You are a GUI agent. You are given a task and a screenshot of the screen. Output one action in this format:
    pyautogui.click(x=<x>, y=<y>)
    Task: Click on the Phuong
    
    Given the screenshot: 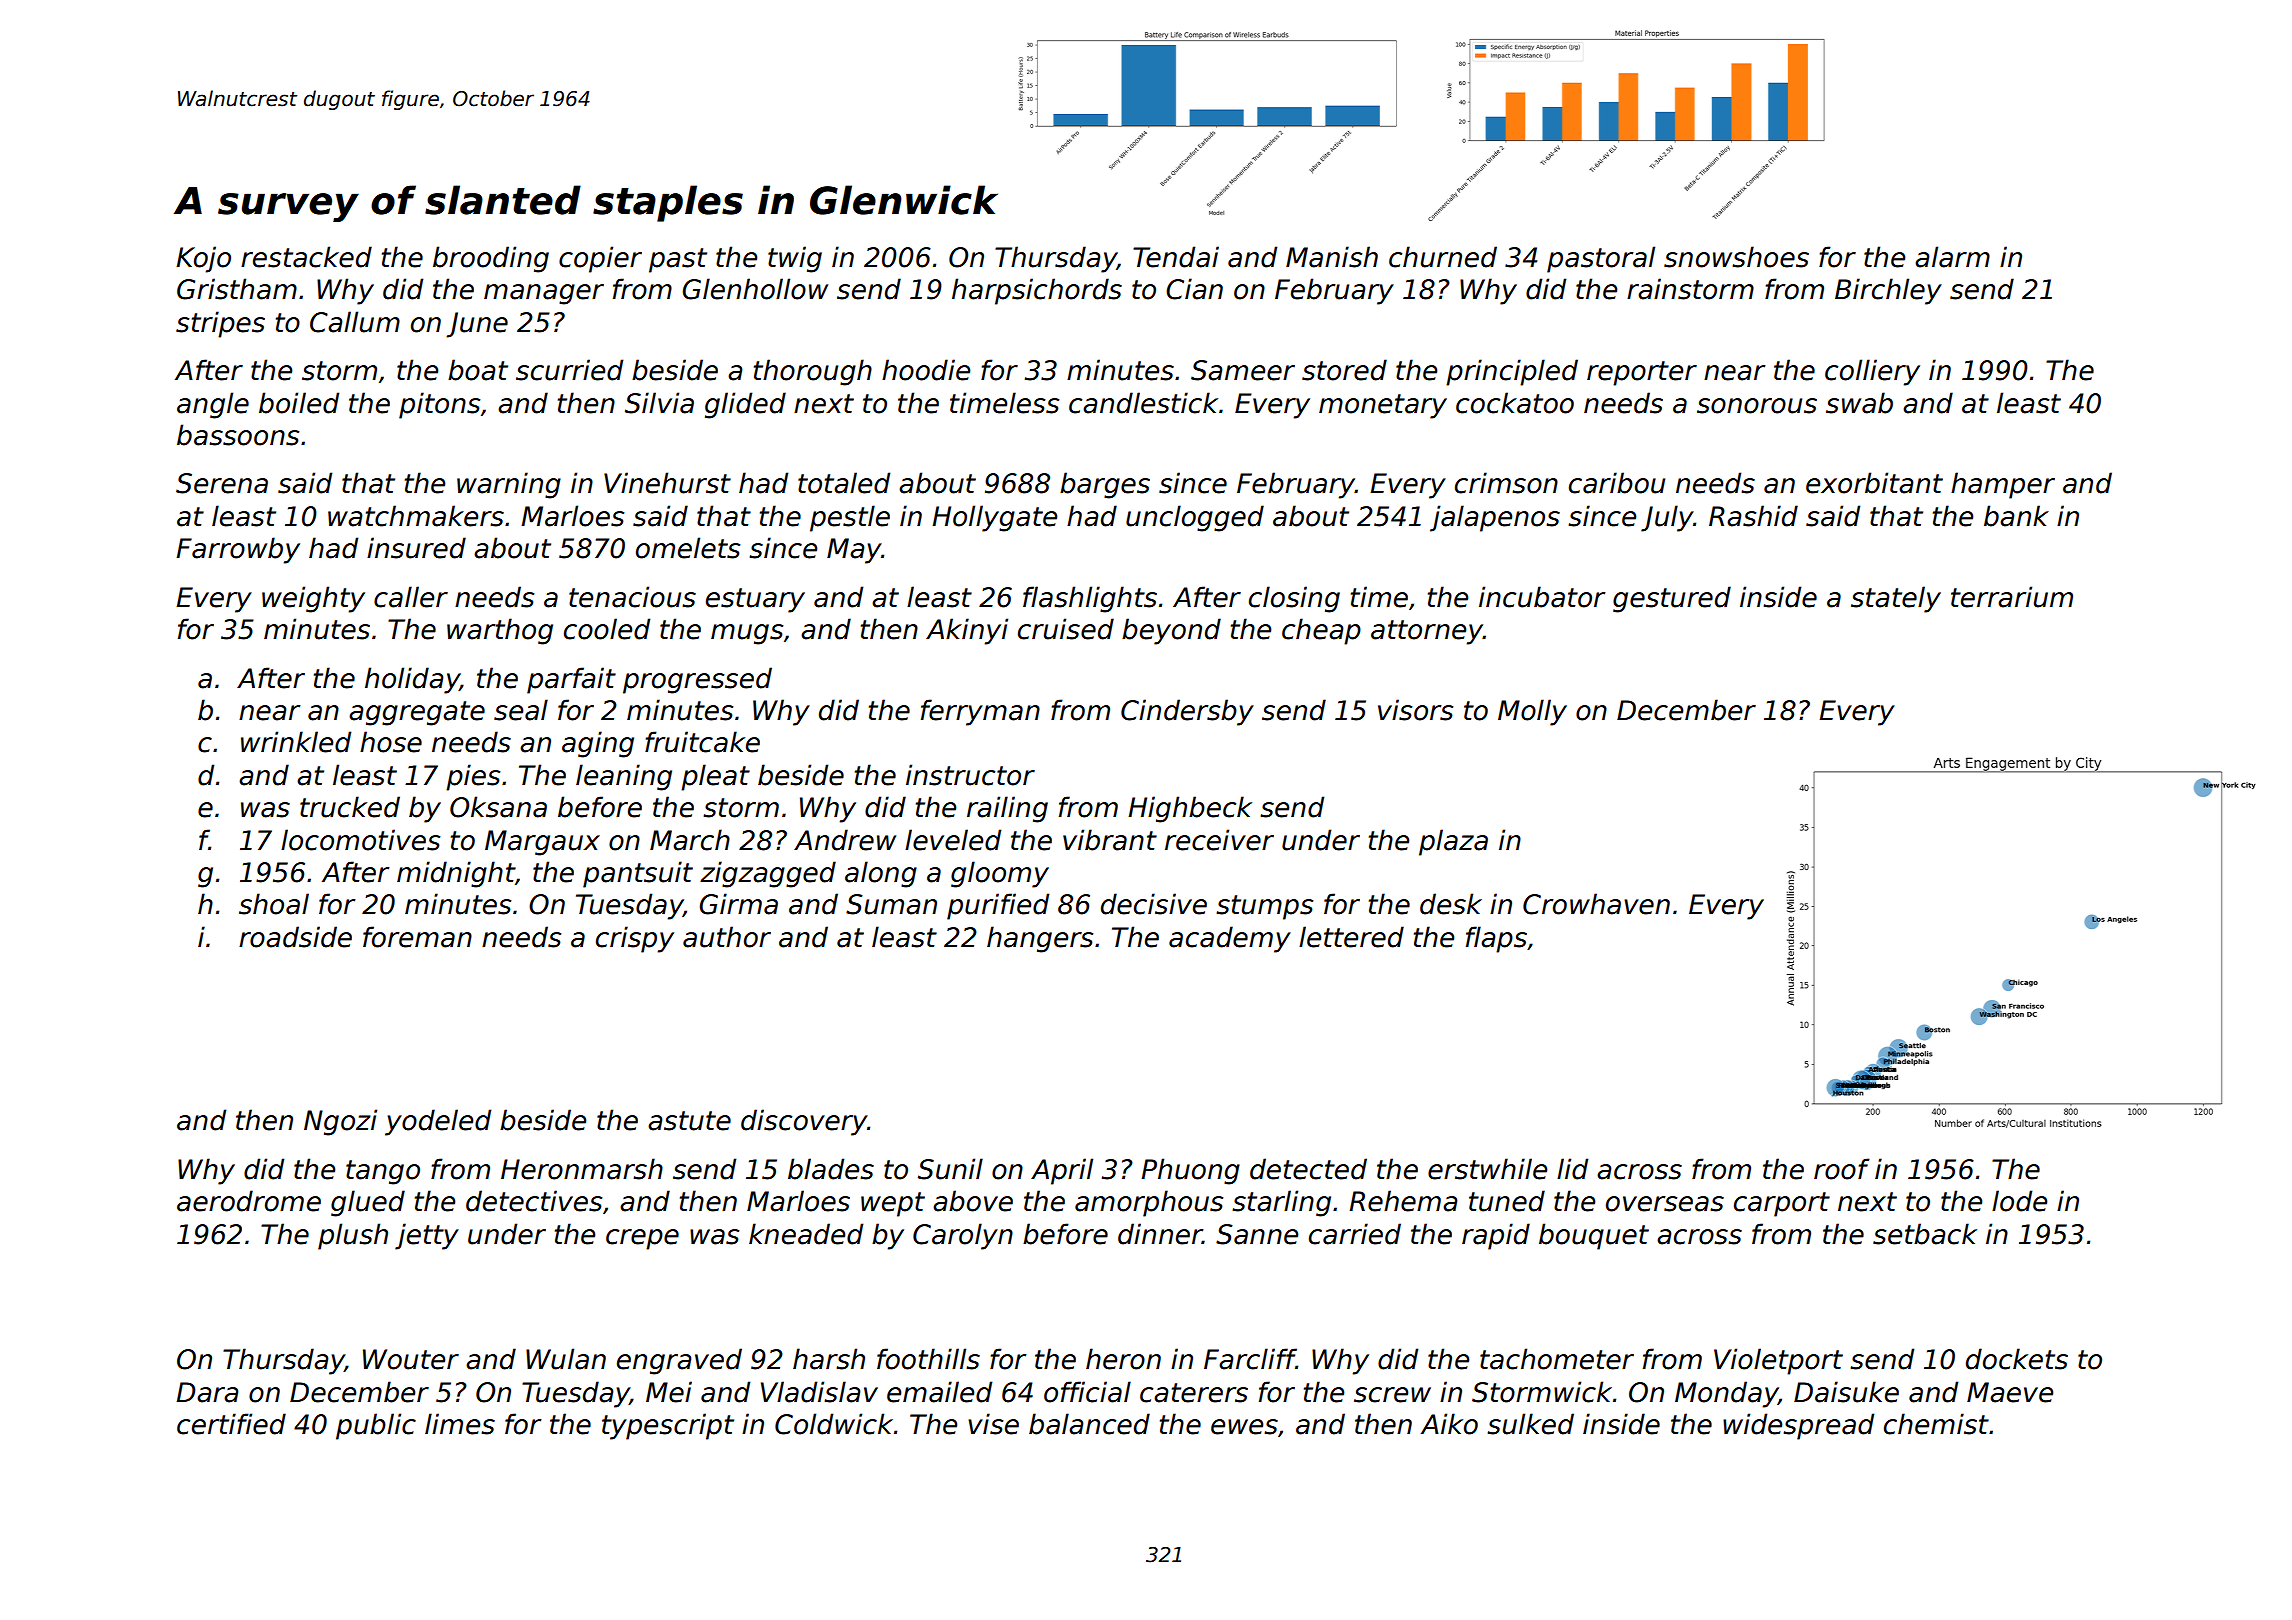 What is the action you would take?
    pyautogui.click(x=1190, y=1171)
